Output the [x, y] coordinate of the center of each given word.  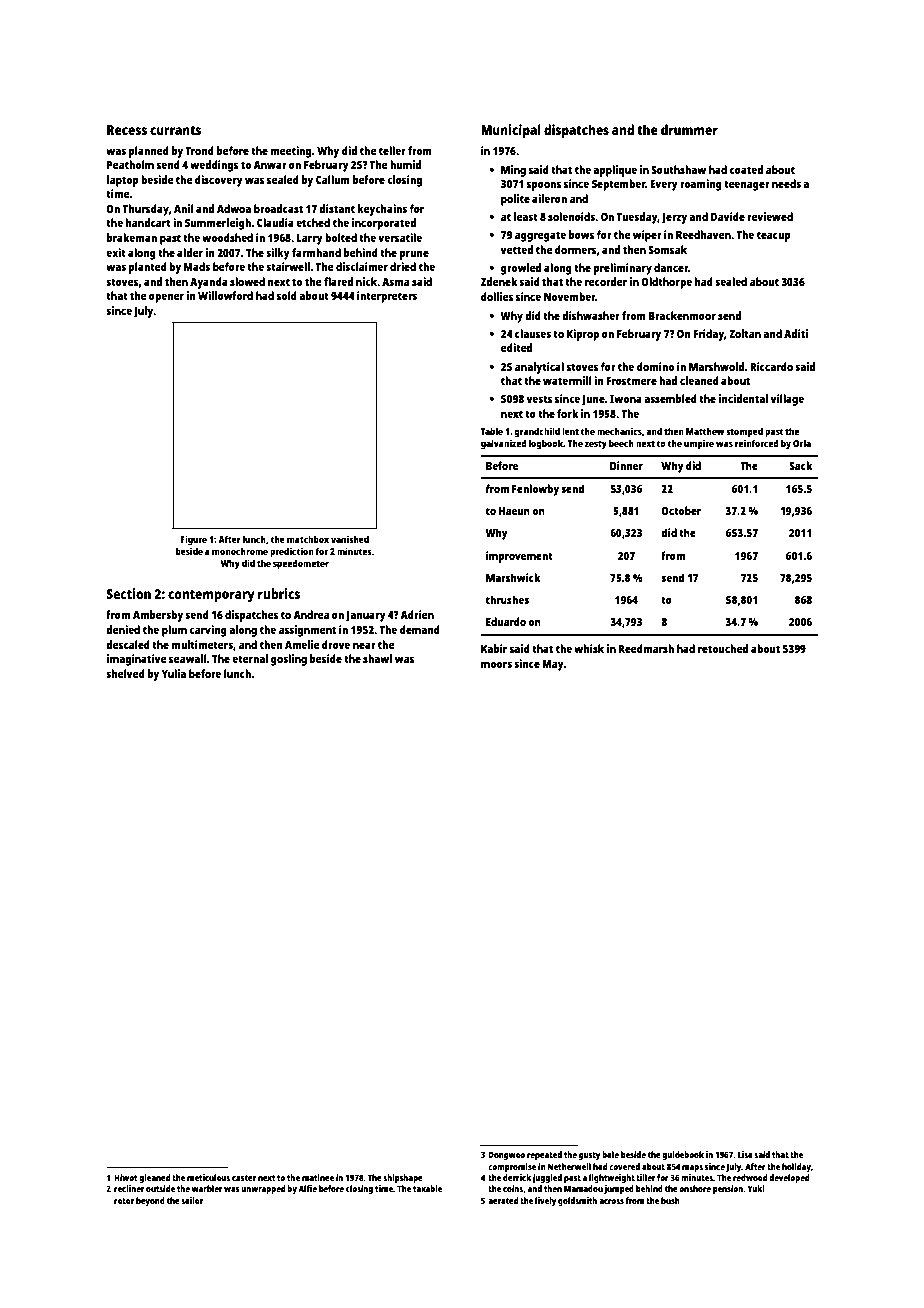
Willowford [225, 295]
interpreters [387, 297]
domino [655, 366]
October [681, 510]
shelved [125, 673]
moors [496, 665]
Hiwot [126, 1177]
